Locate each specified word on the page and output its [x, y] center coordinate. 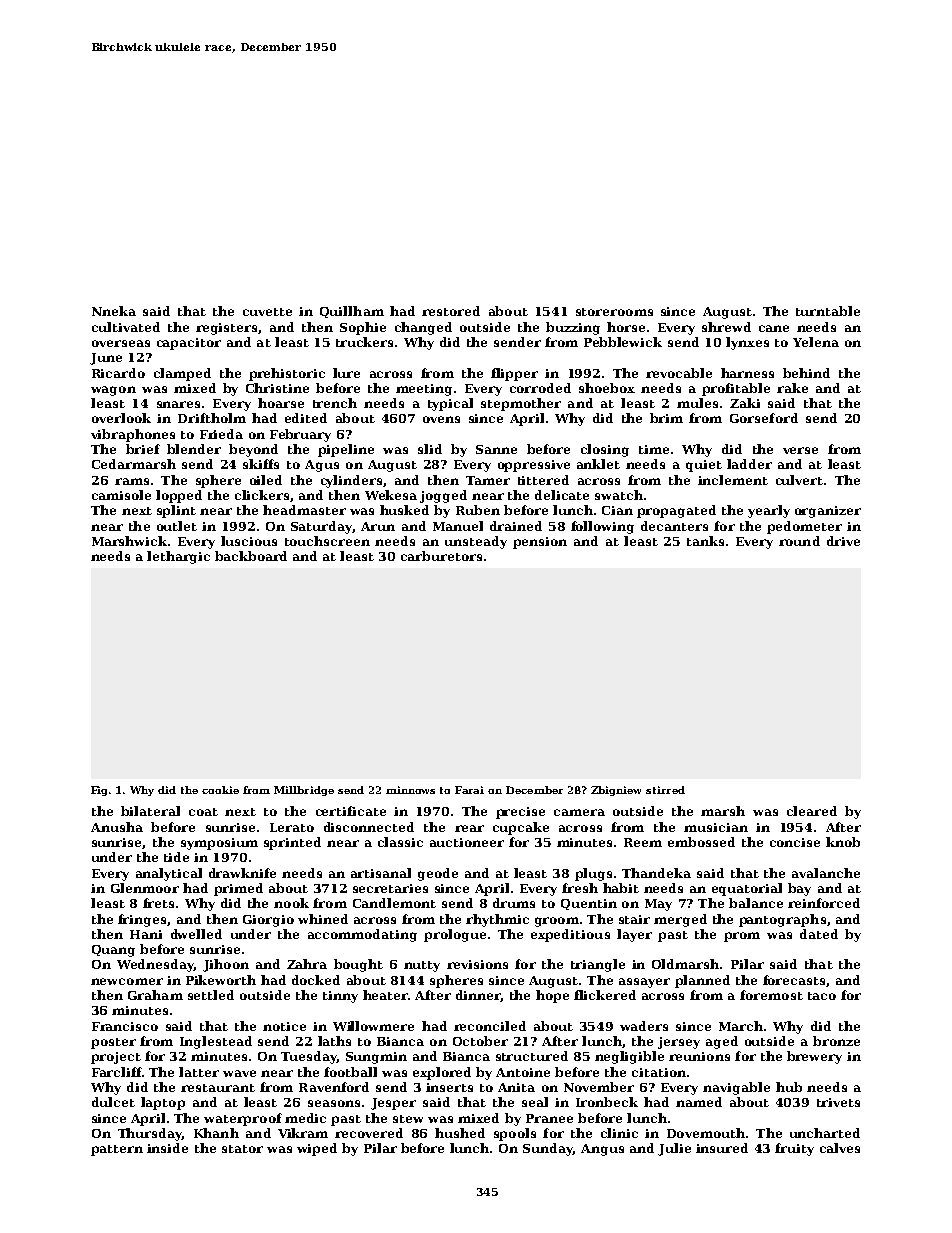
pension [540, 543]
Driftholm [212, 418]
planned [702, 981]
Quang [113, 951]
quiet [704, 466]
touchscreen [327, 541]
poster [113, 1043]
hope [552, 996]
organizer [828, 512]
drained [516, 526]
